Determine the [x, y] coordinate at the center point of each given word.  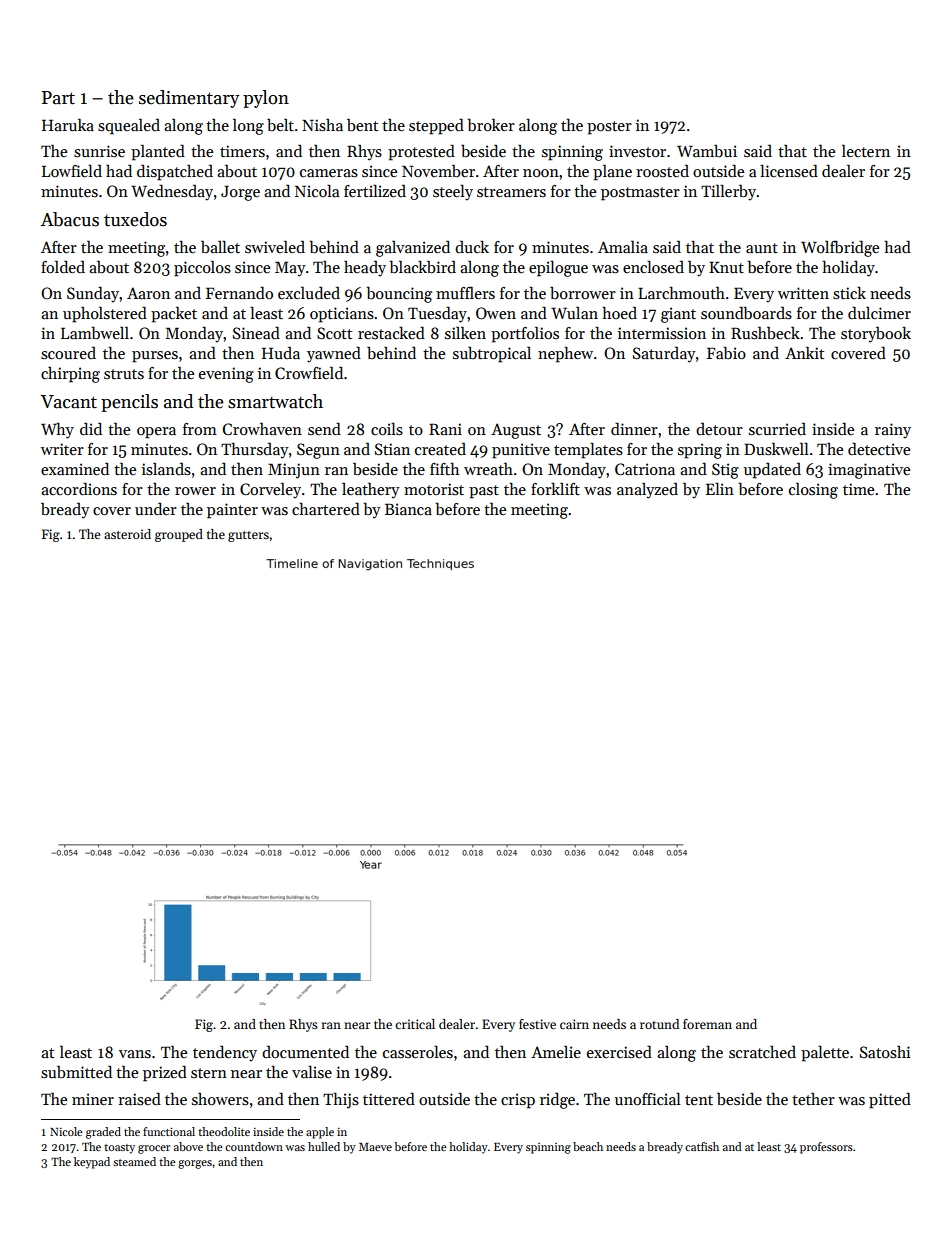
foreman [707, 1024]
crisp [518, 1101]
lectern [866, 151]
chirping [70, 374]
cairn [574, 1024]
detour [719, 428]
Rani [445, 429]
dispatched [175, 172]
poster [609, 128]
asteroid [127, 534]
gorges [195, 1164]
